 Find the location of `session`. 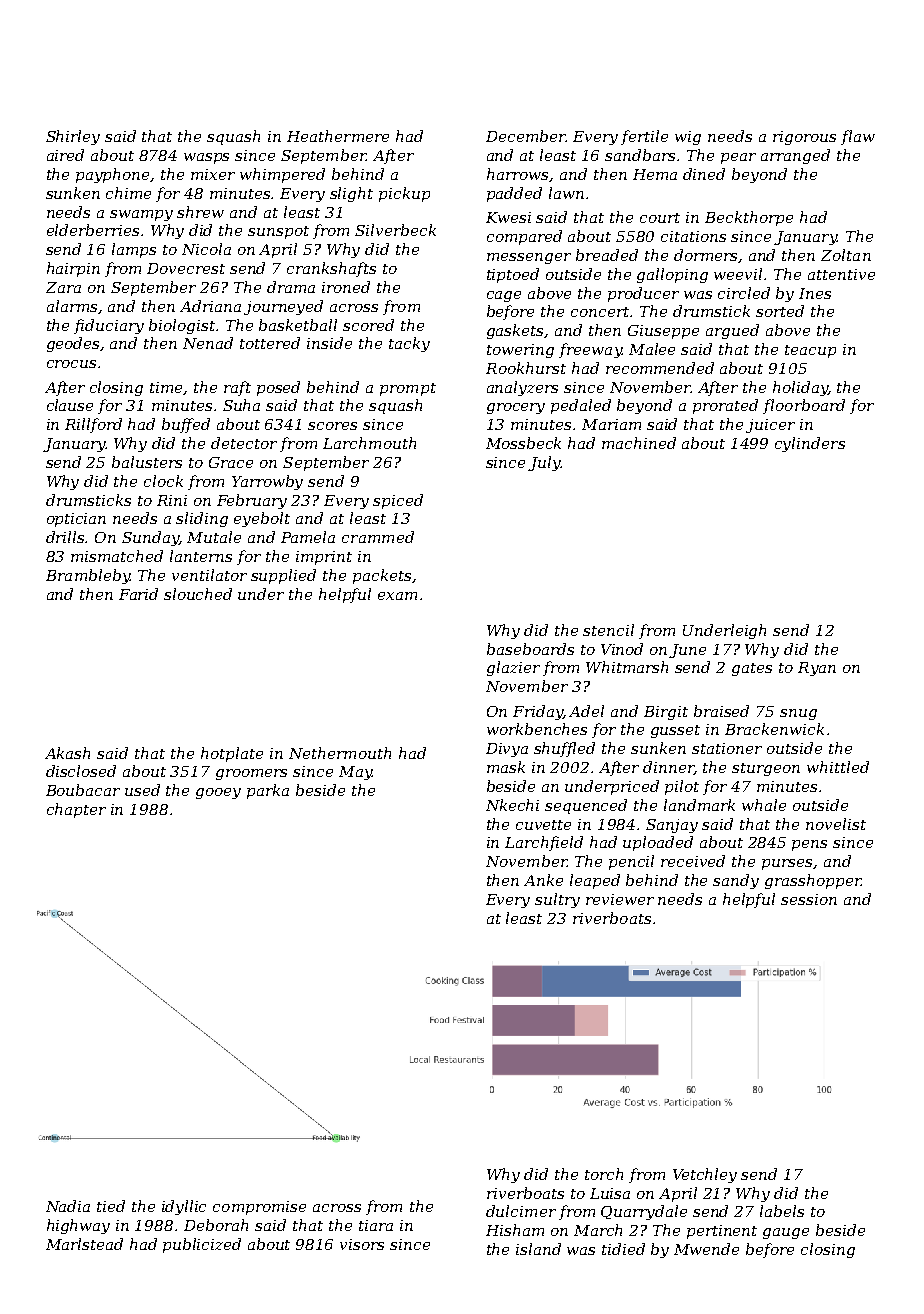

session is located at coordinates (809, 899).
